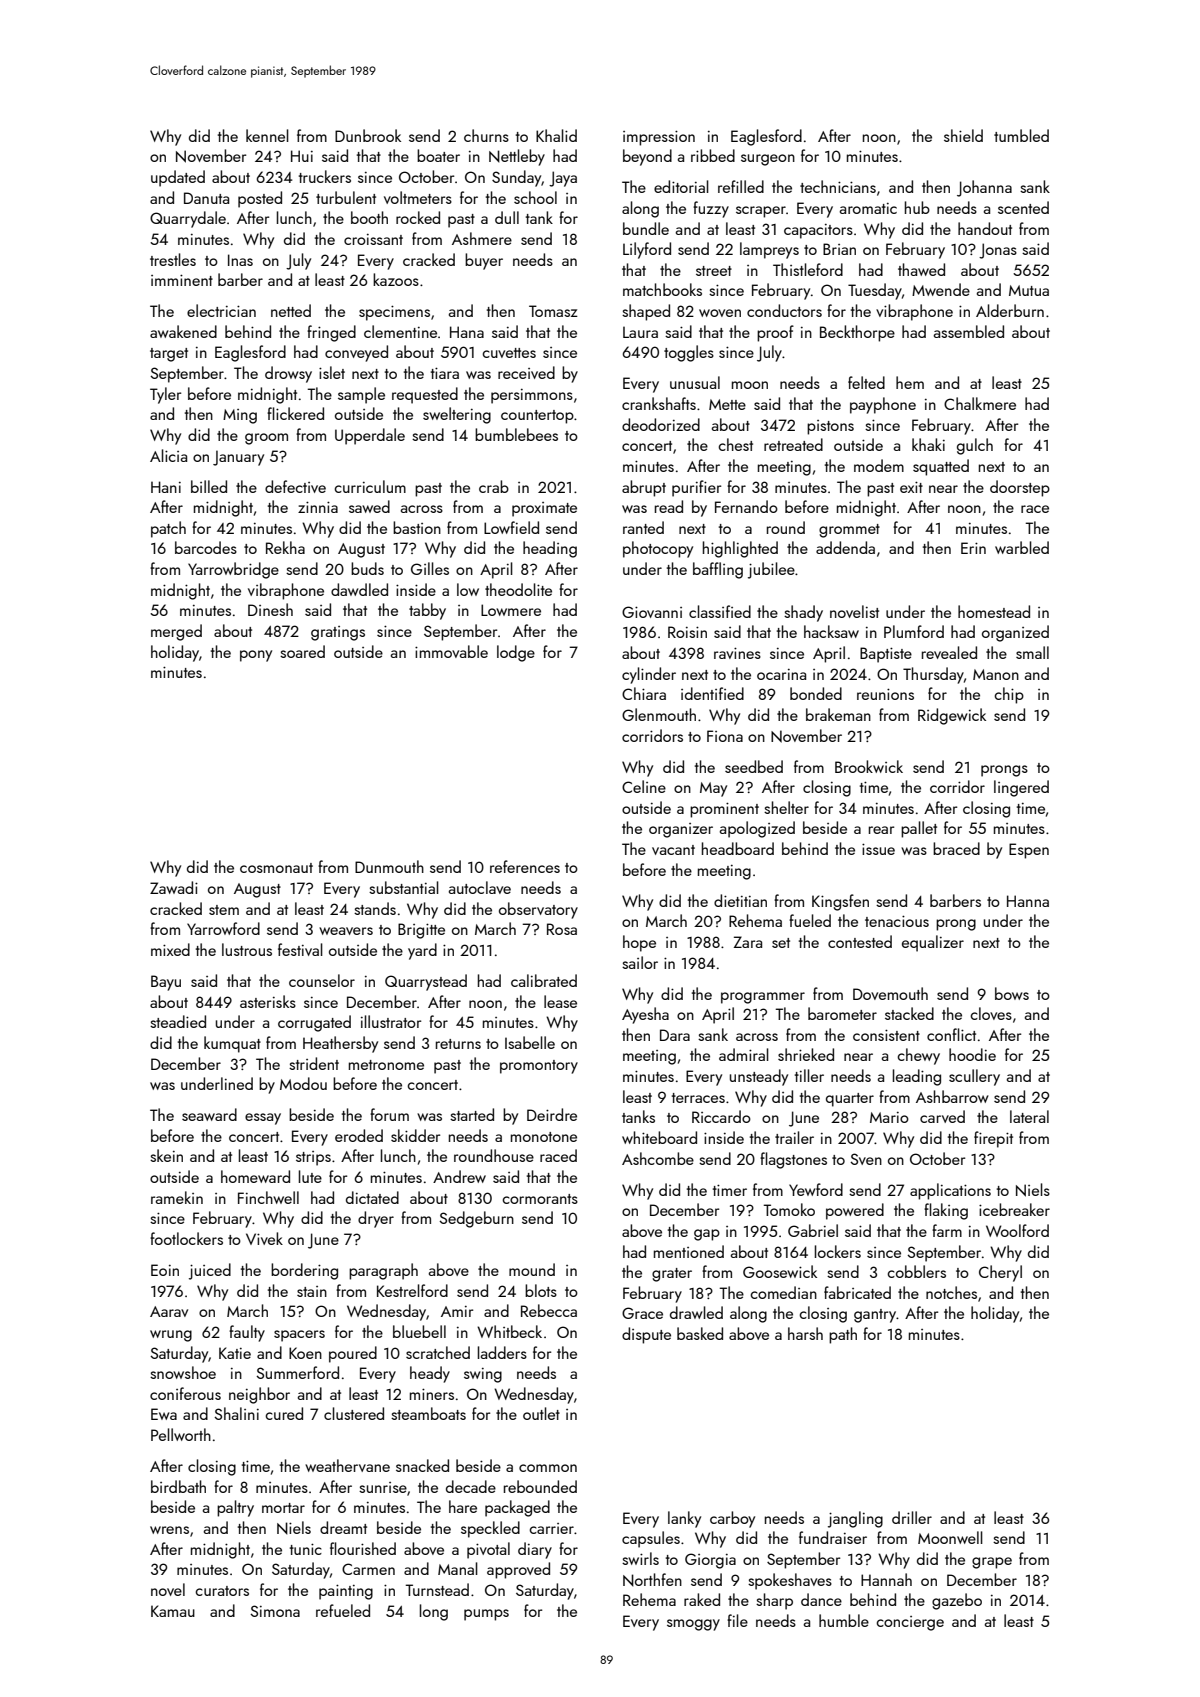 The image size is (1200, 1697). What do you see at coordinates (178, 178) in the page?
I see `updated` at bounding box center [178, 178].
